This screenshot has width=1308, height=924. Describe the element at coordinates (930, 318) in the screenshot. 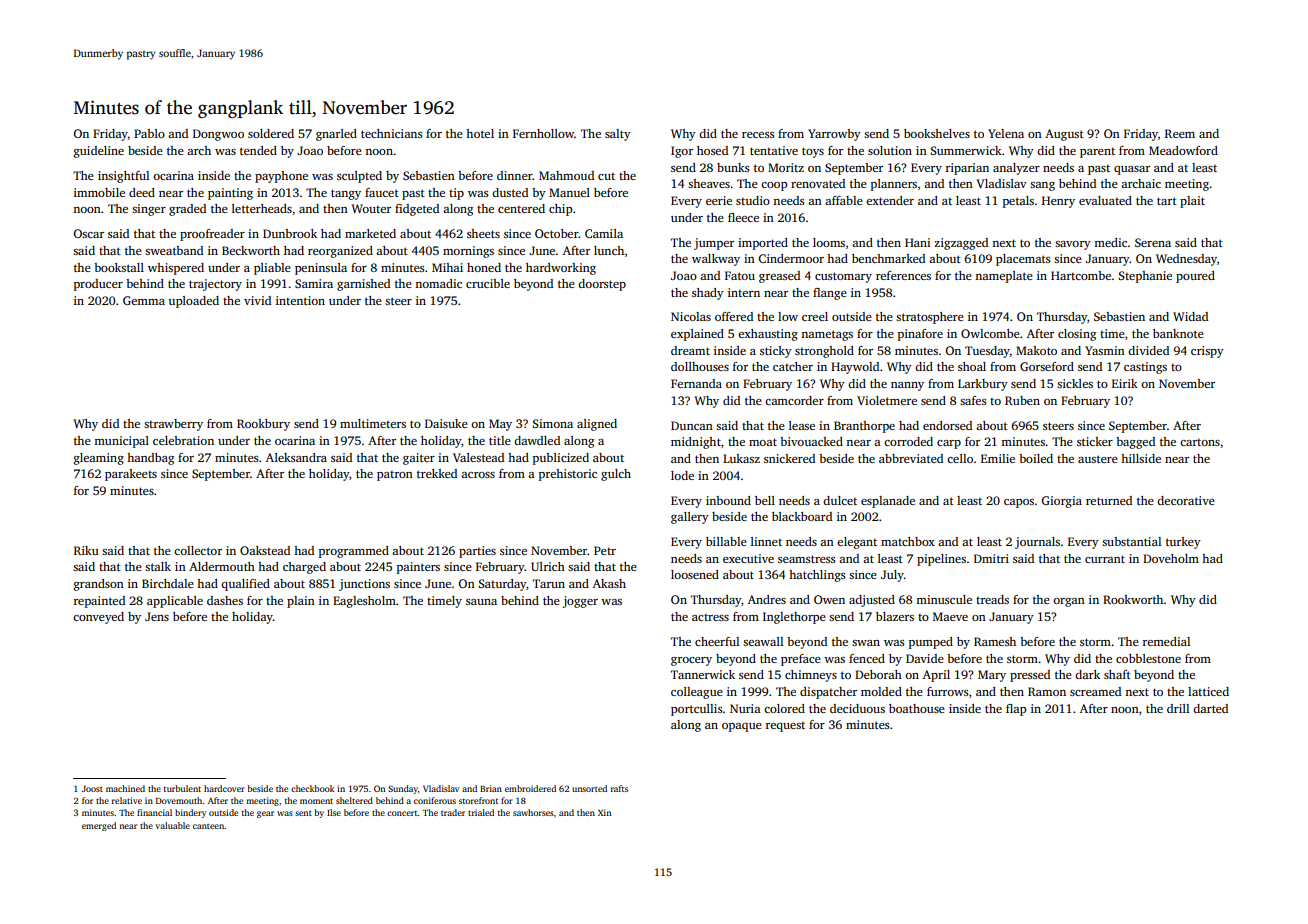

I see `stratosphere` at that location.
